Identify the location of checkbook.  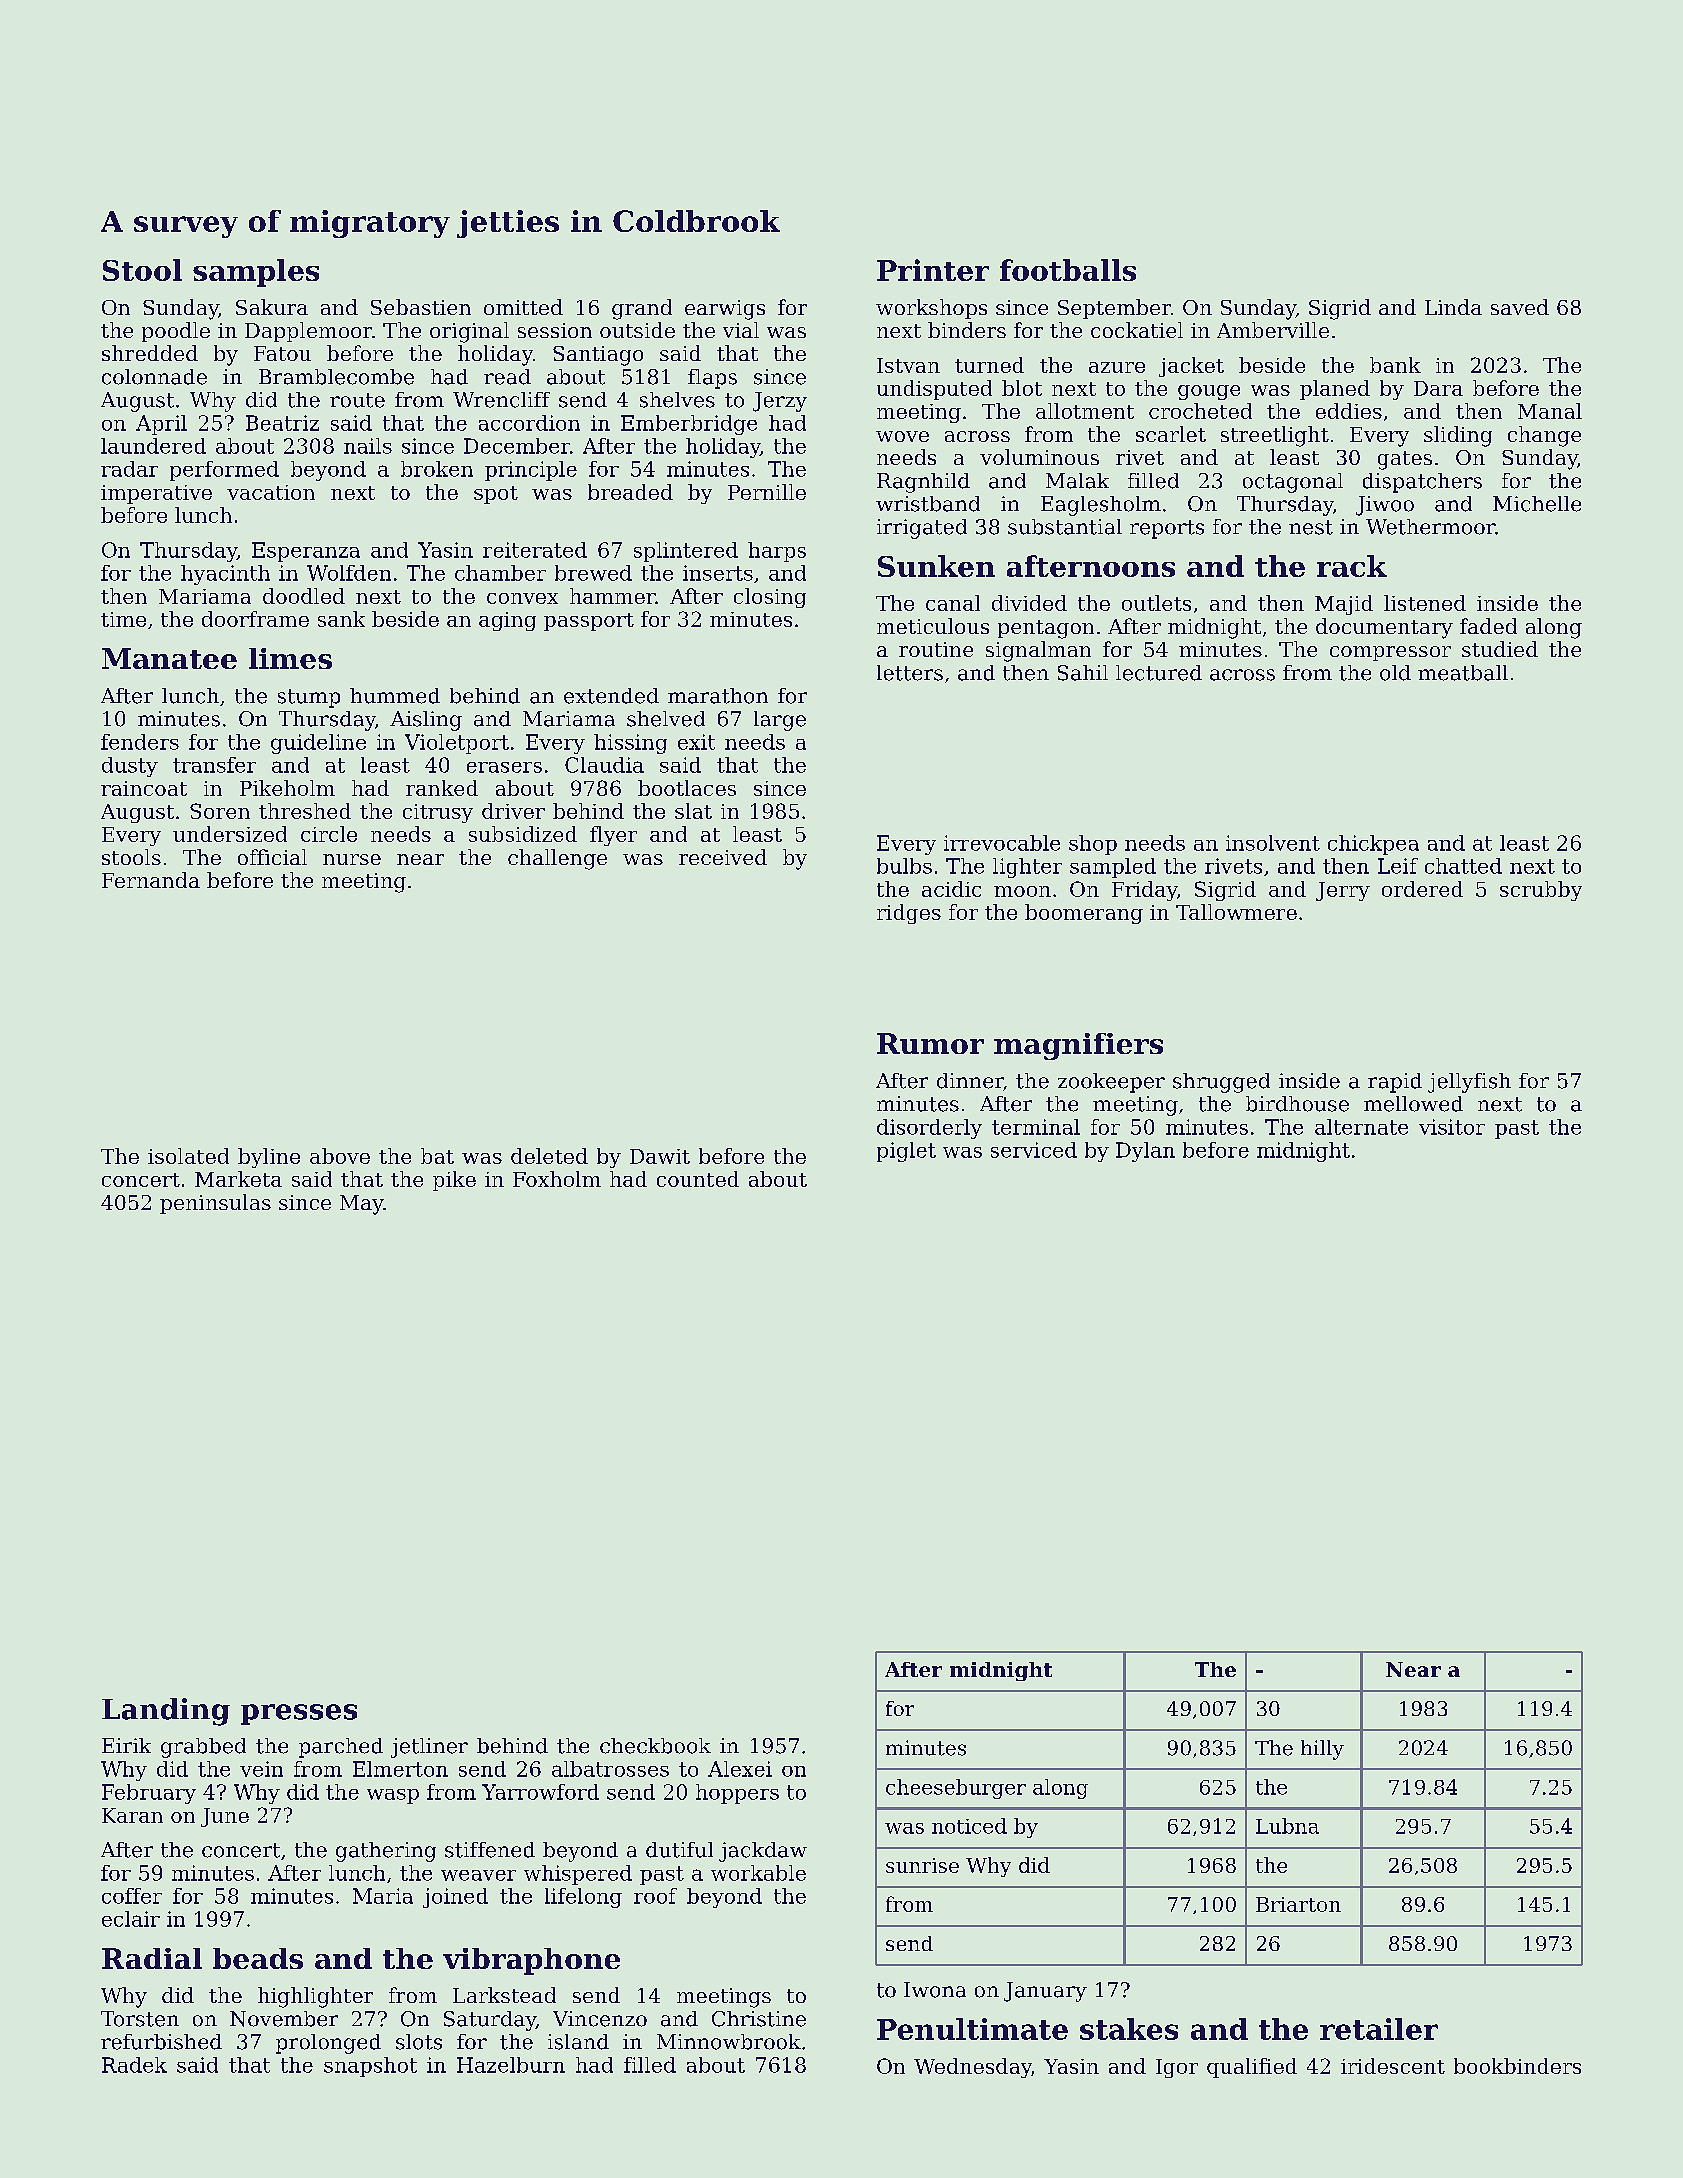
(655, 1746).
